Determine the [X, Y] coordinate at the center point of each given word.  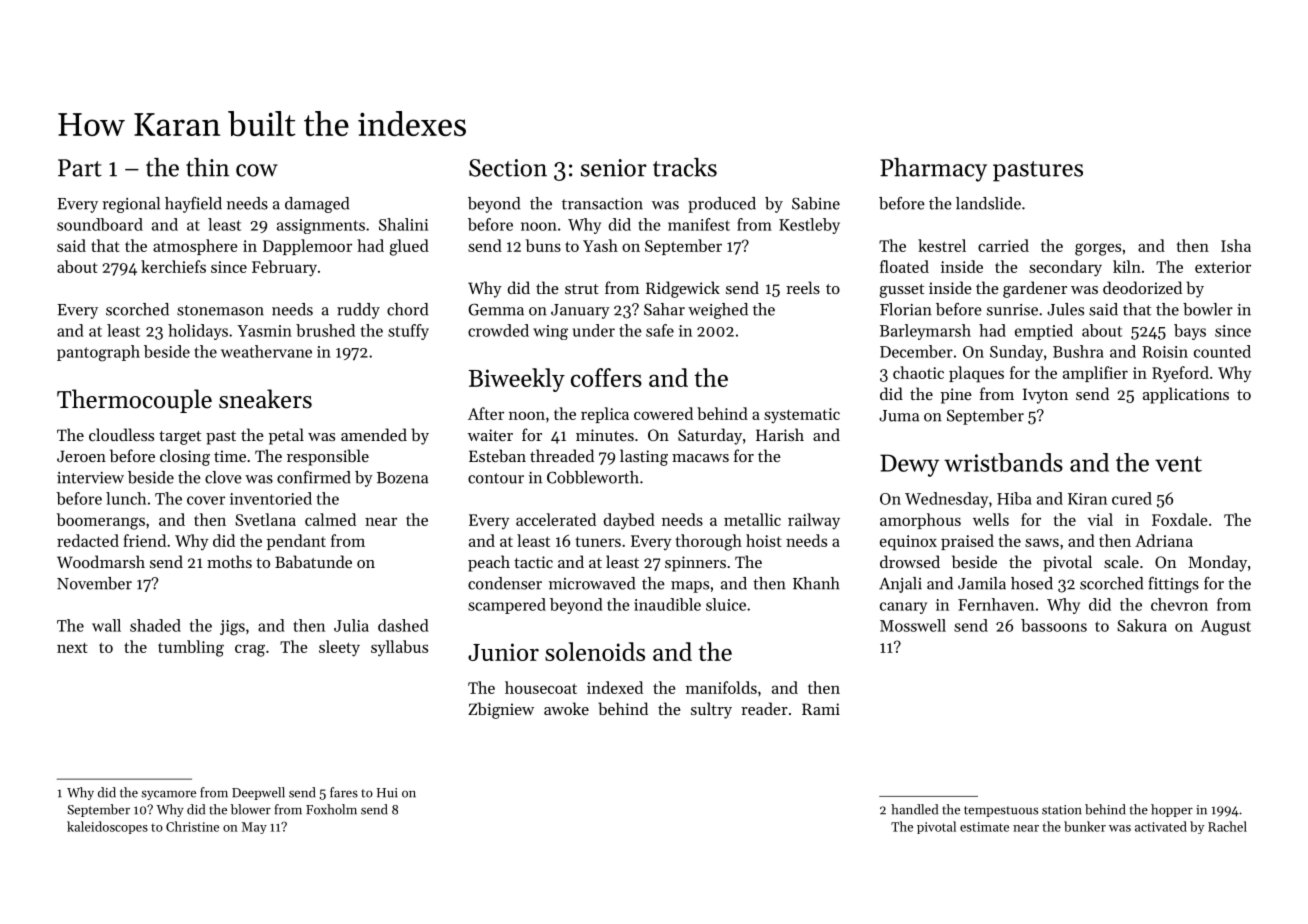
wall [106, 625]
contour [496, 478]
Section [508, 168]
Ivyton [1045, 396]
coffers [606, 377]
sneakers [265, 399]
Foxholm [331, 809]
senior [614, 168]
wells [991, 519]
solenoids [595, 651]
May [254, 828]
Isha [1236, 245]
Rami [821, 709]
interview [90, 478]
